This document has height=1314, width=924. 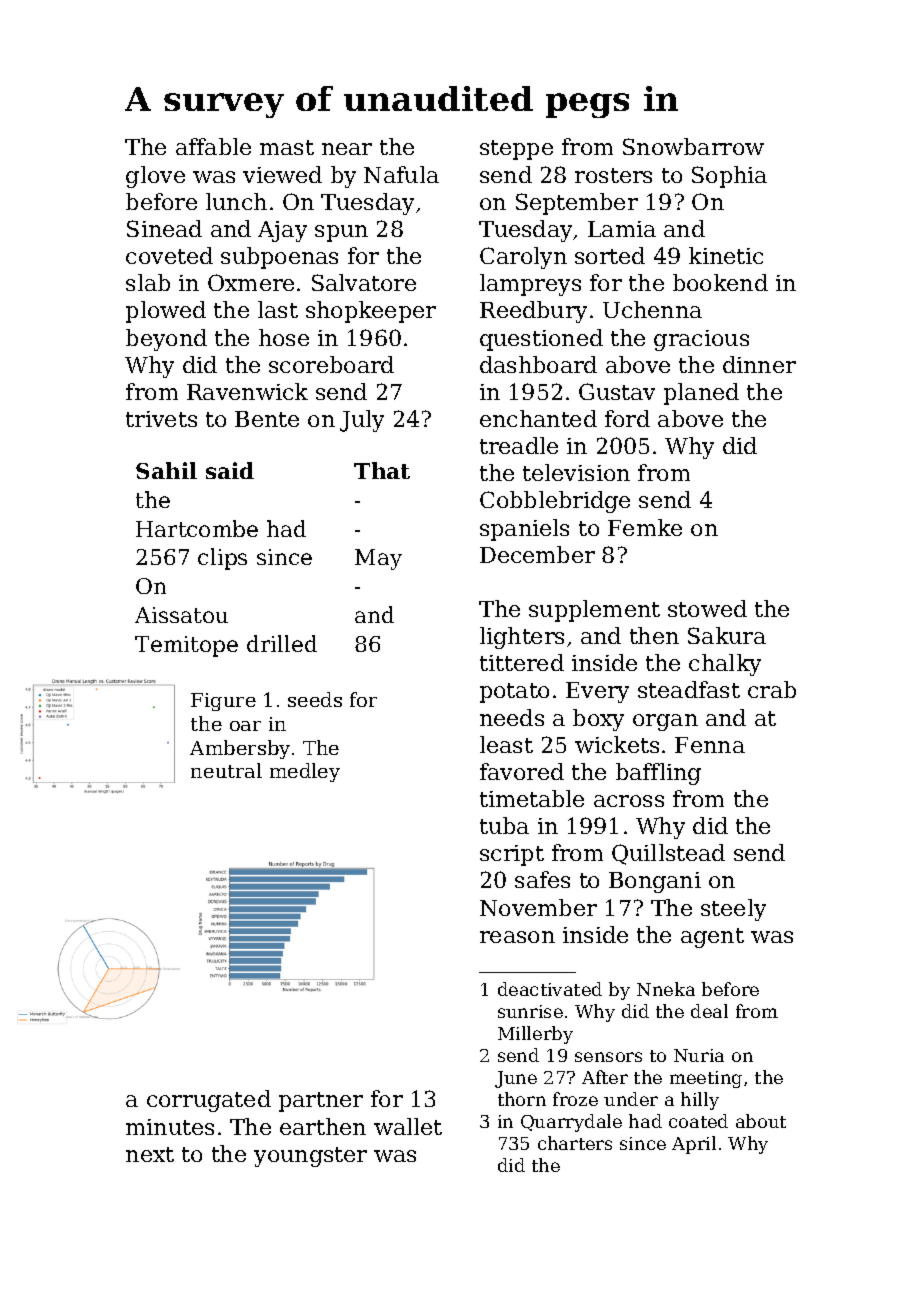 What do you see at coordinates (209, 1101) in the document?
I see `corrugated` at bounding box center [209, 1101].
